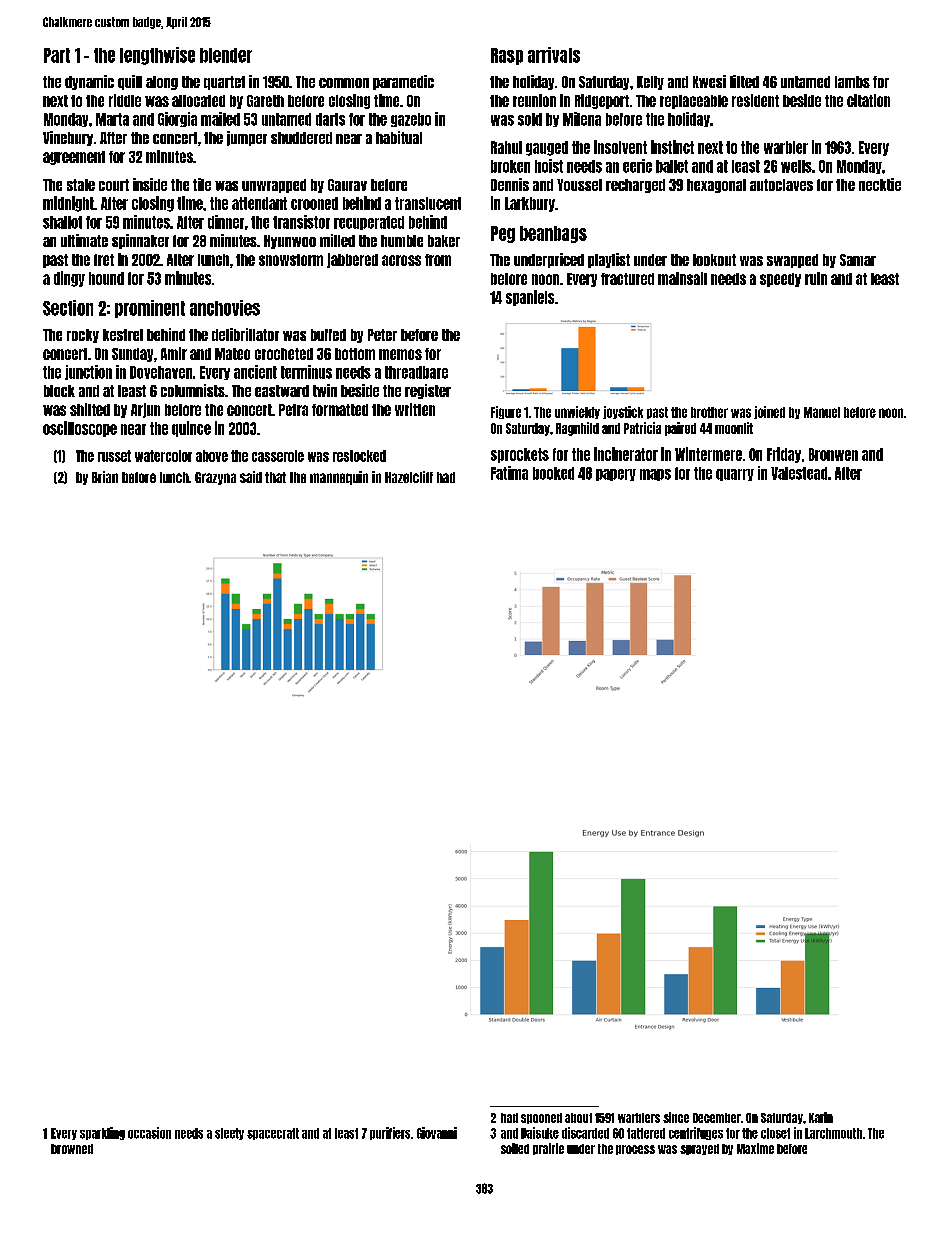 The width and height of the page is (952, 1233). What do you see at coordinates (174, 353) in the page?
I see `Amir` at bounding box center [174, 353].
